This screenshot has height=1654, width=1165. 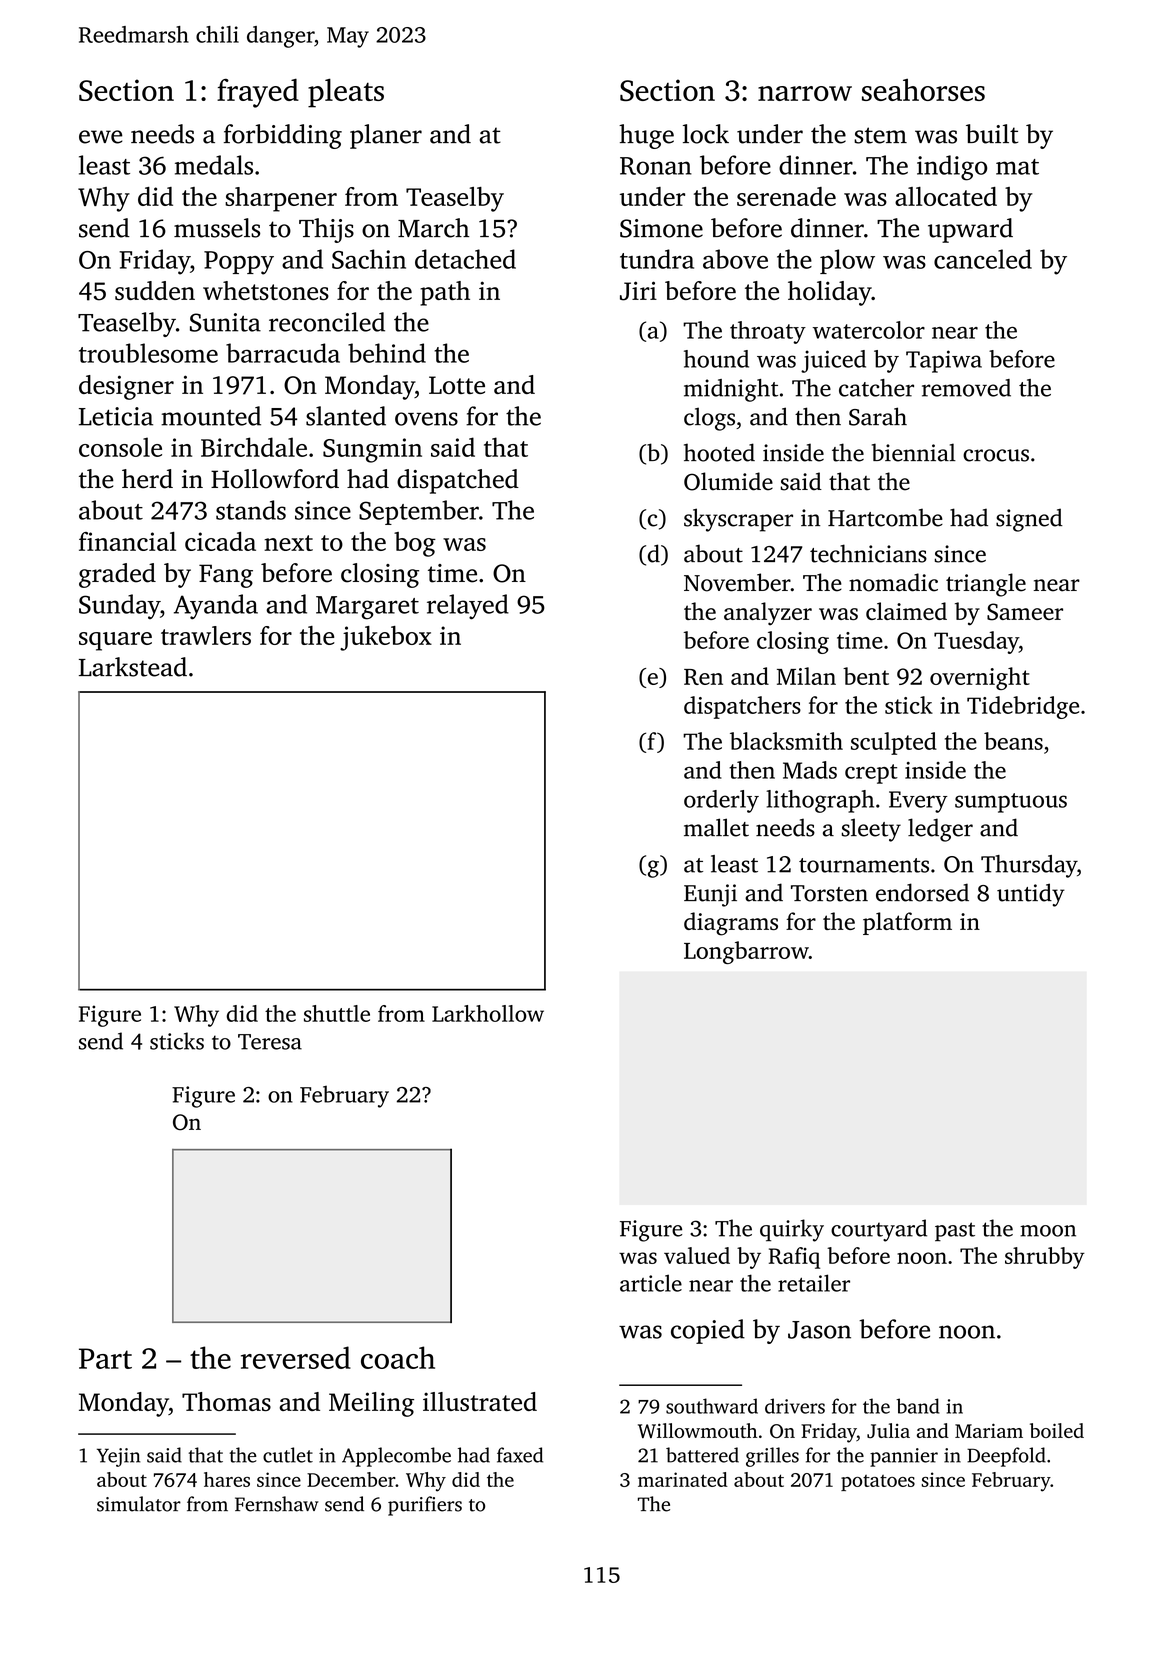 What do you see at coordinates (878, 416) in the screenshot?
I see `Sarah` at bounding box center [878, 416].
